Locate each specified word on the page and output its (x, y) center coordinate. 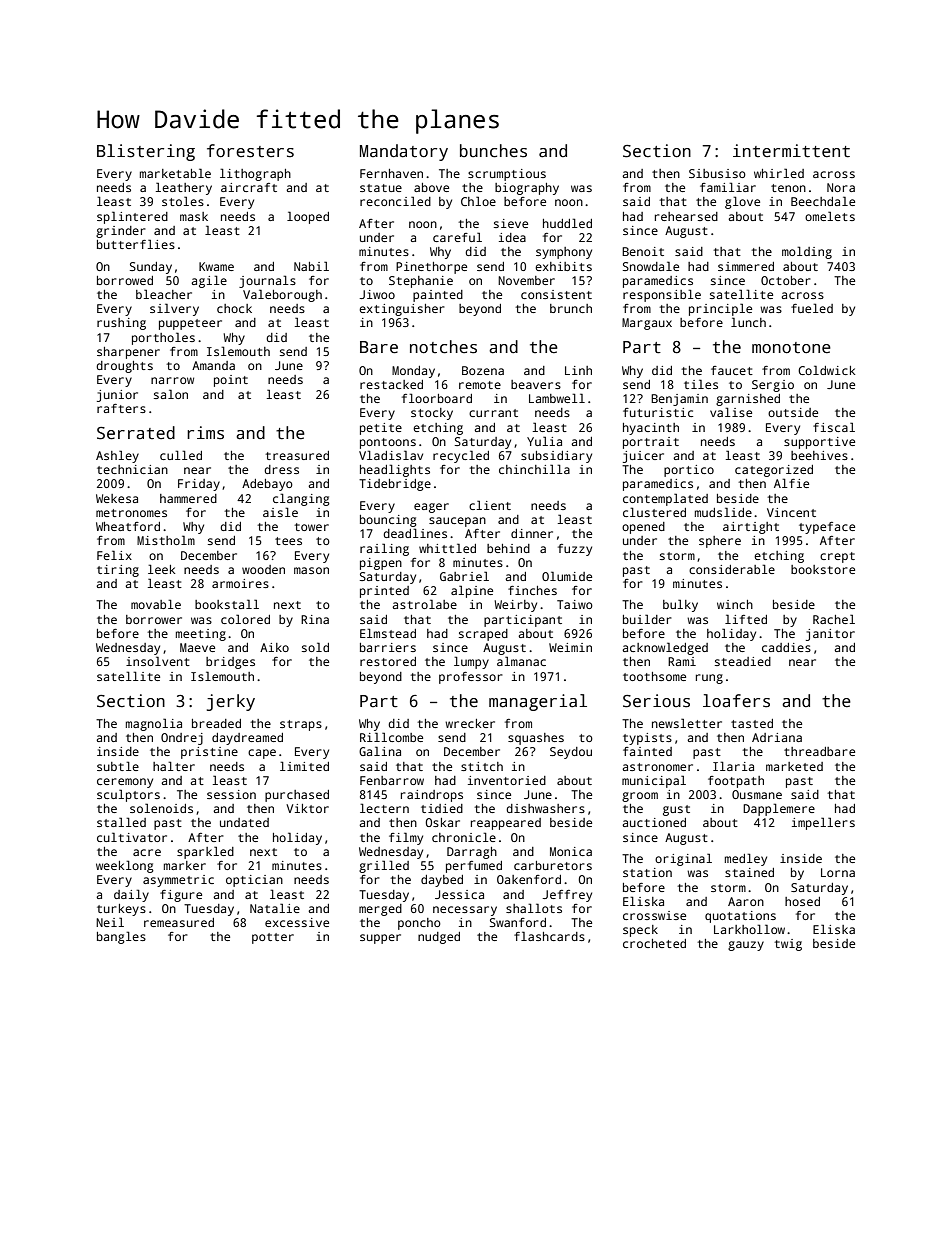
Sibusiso (717, 173)
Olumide (567, 576)
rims (205, 433)
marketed (794, 766)
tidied (442, 808)
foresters (250, 151)
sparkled (205, 852)
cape (262, 754)
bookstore (823, 569)
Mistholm (166, 540)
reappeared (506, 824)
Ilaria (733, 766)
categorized (774, 471)
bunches (493, 151)
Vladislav (391, 455)
